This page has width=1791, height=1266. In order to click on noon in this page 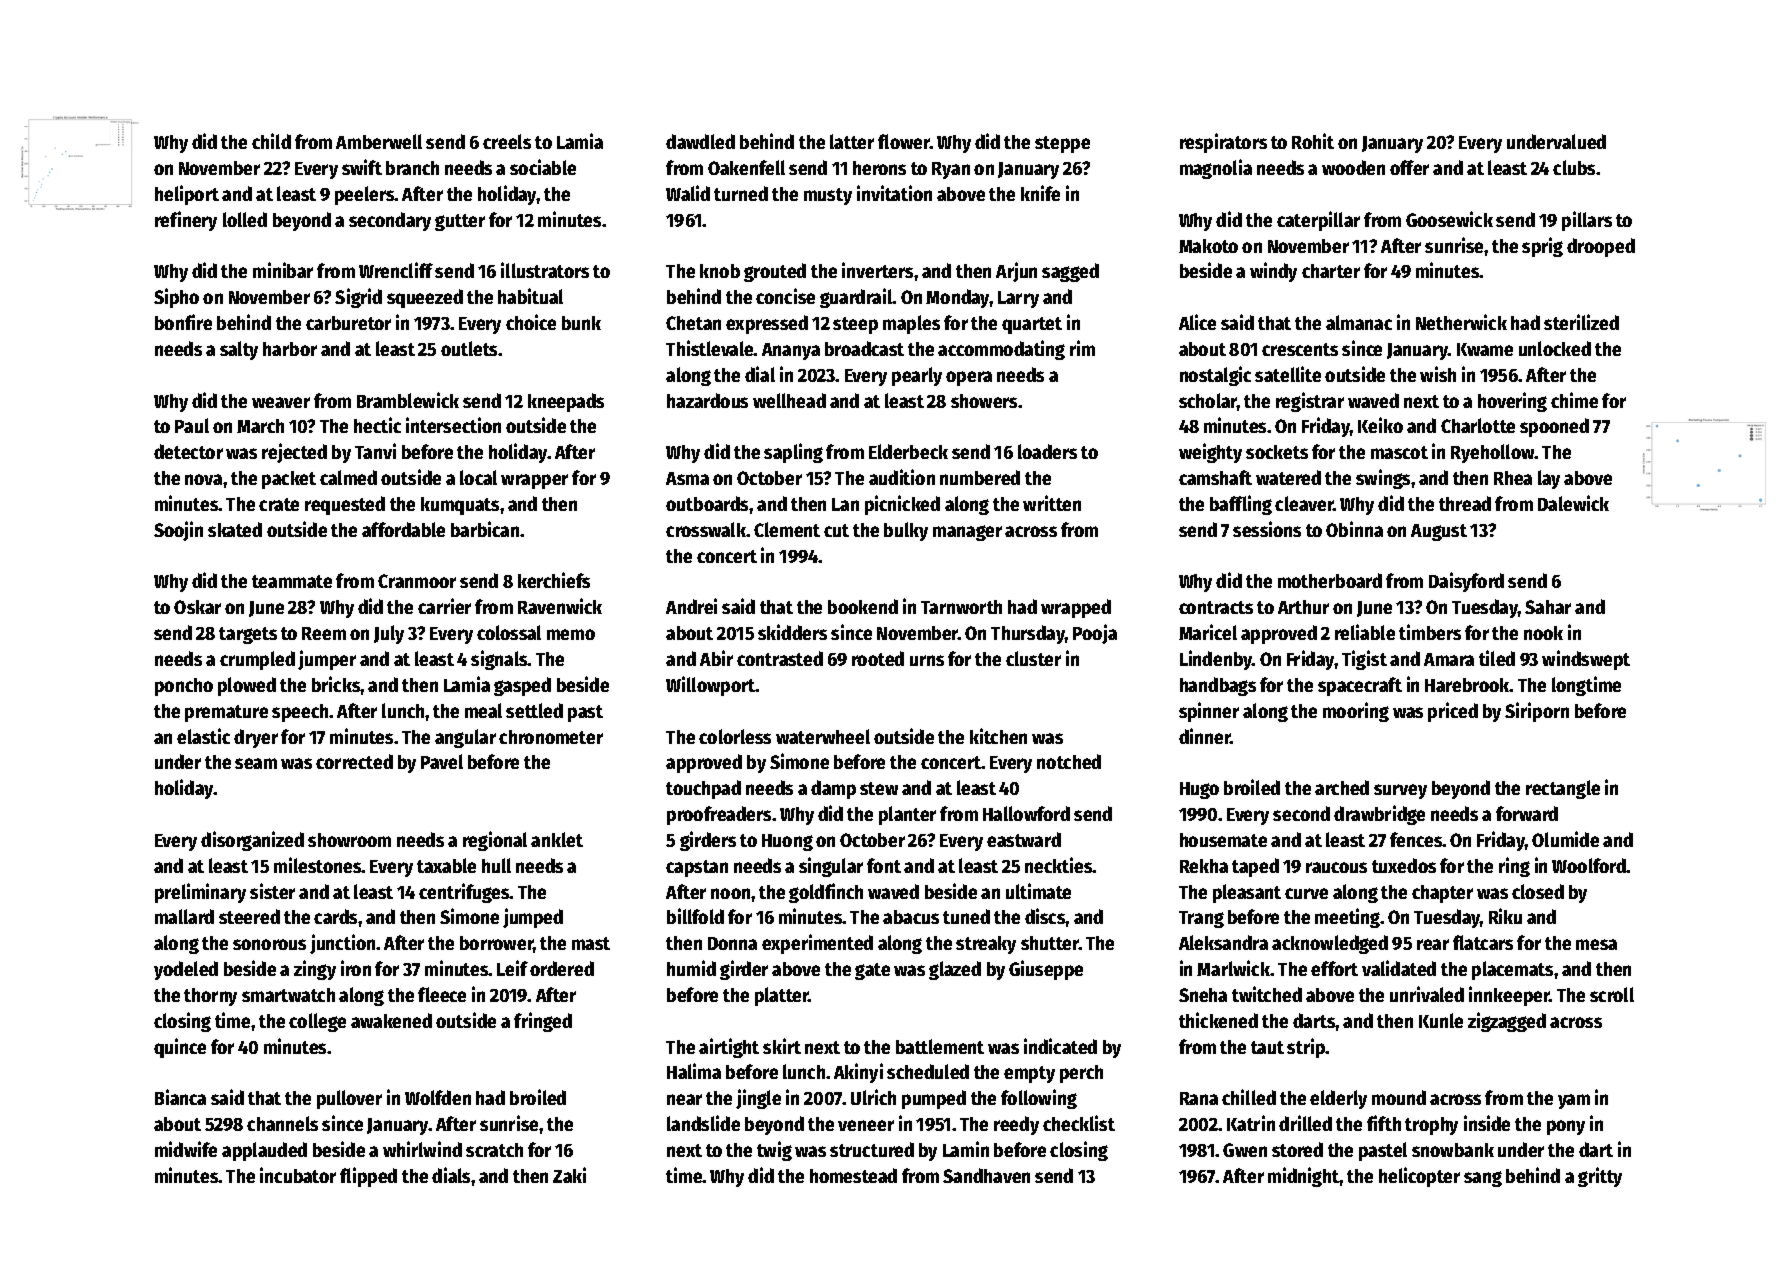, I will do `click(730, 893)`.
